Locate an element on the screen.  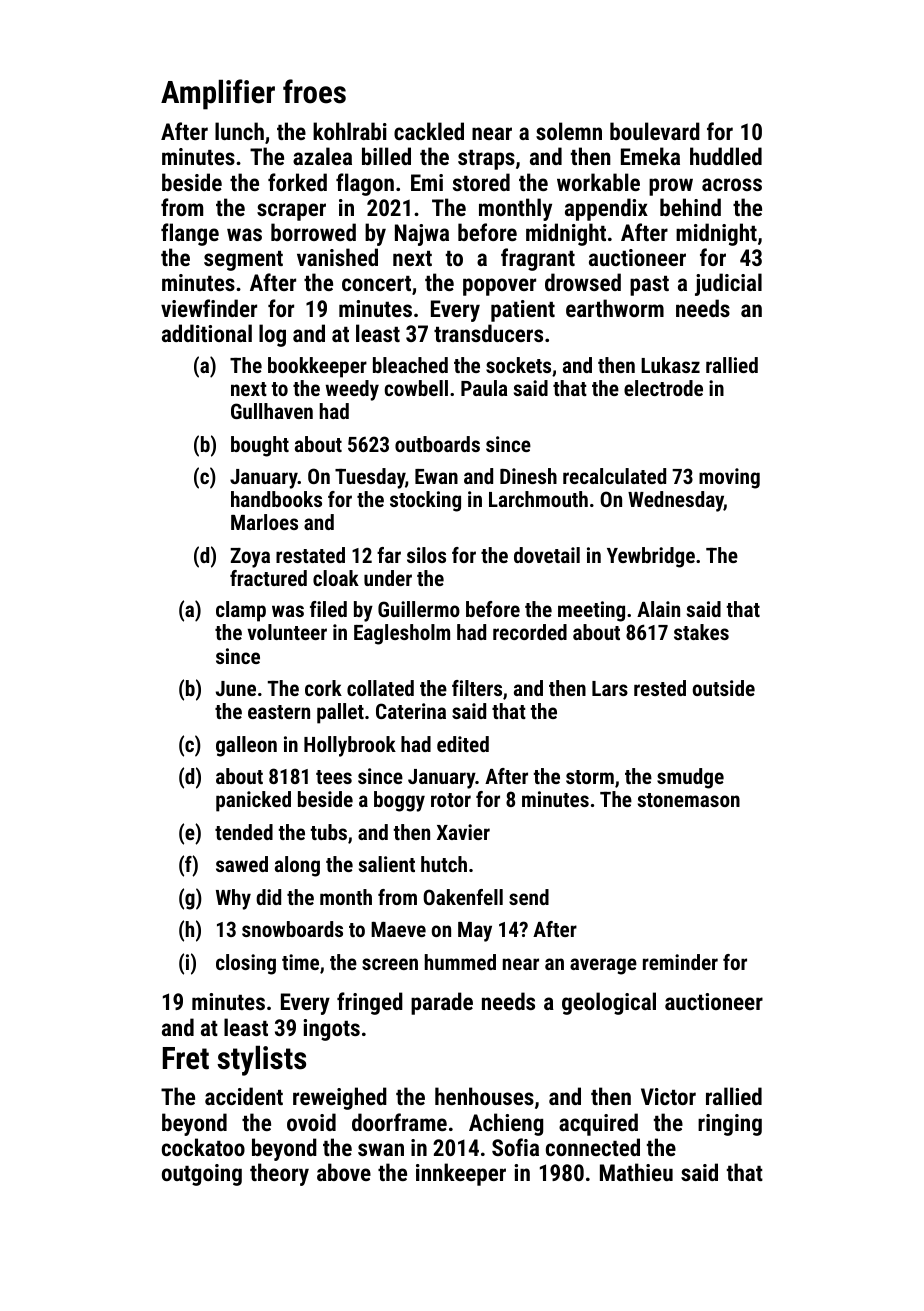
Tuesday is located at coordinates (370, 478).
